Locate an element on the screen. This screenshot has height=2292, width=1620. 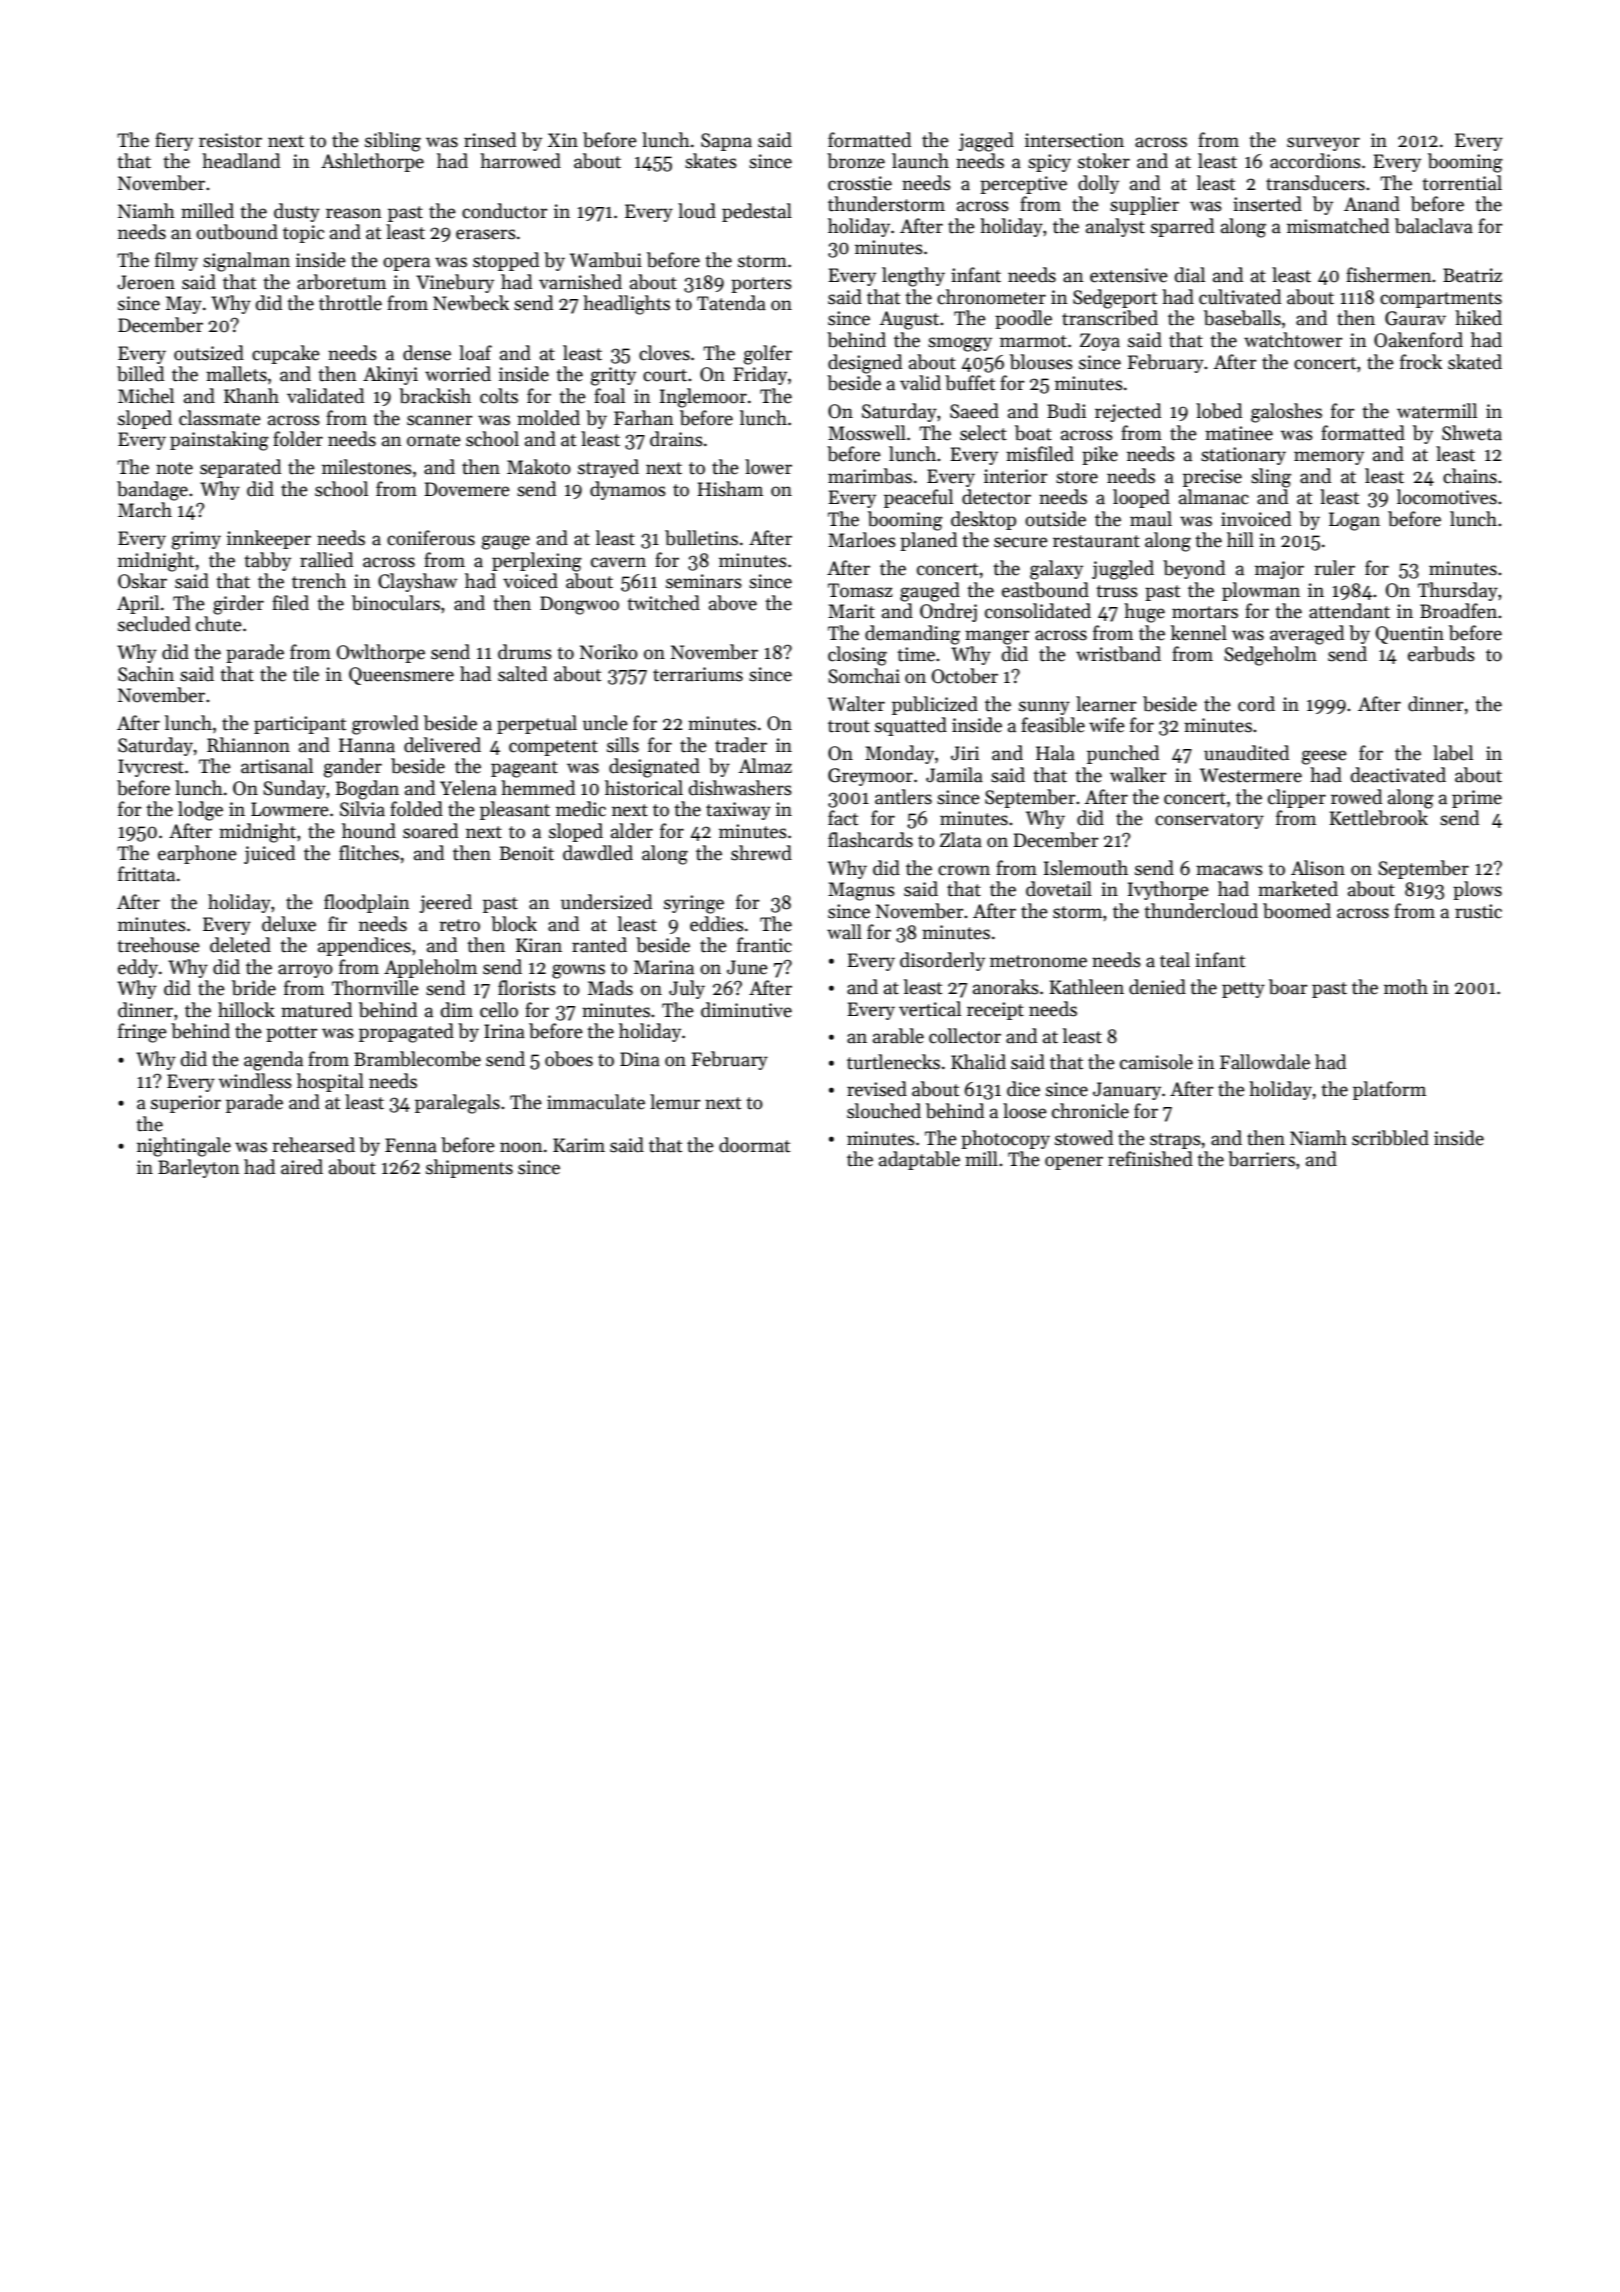
rinsed is located at coordinates (490, 140).
